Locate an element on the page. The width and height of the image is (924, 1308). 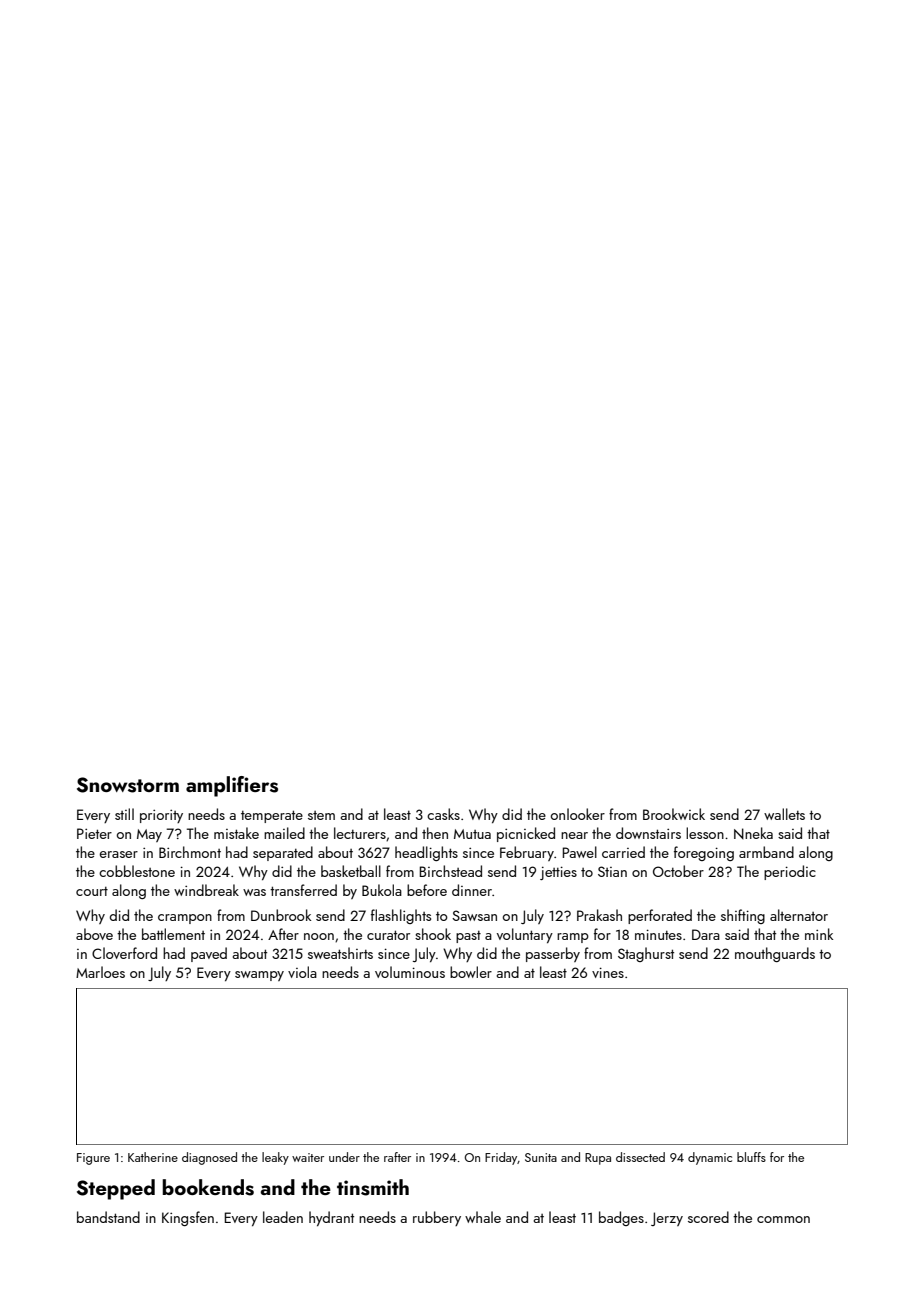
Snowstorm is located at coordinates (128, 785).
